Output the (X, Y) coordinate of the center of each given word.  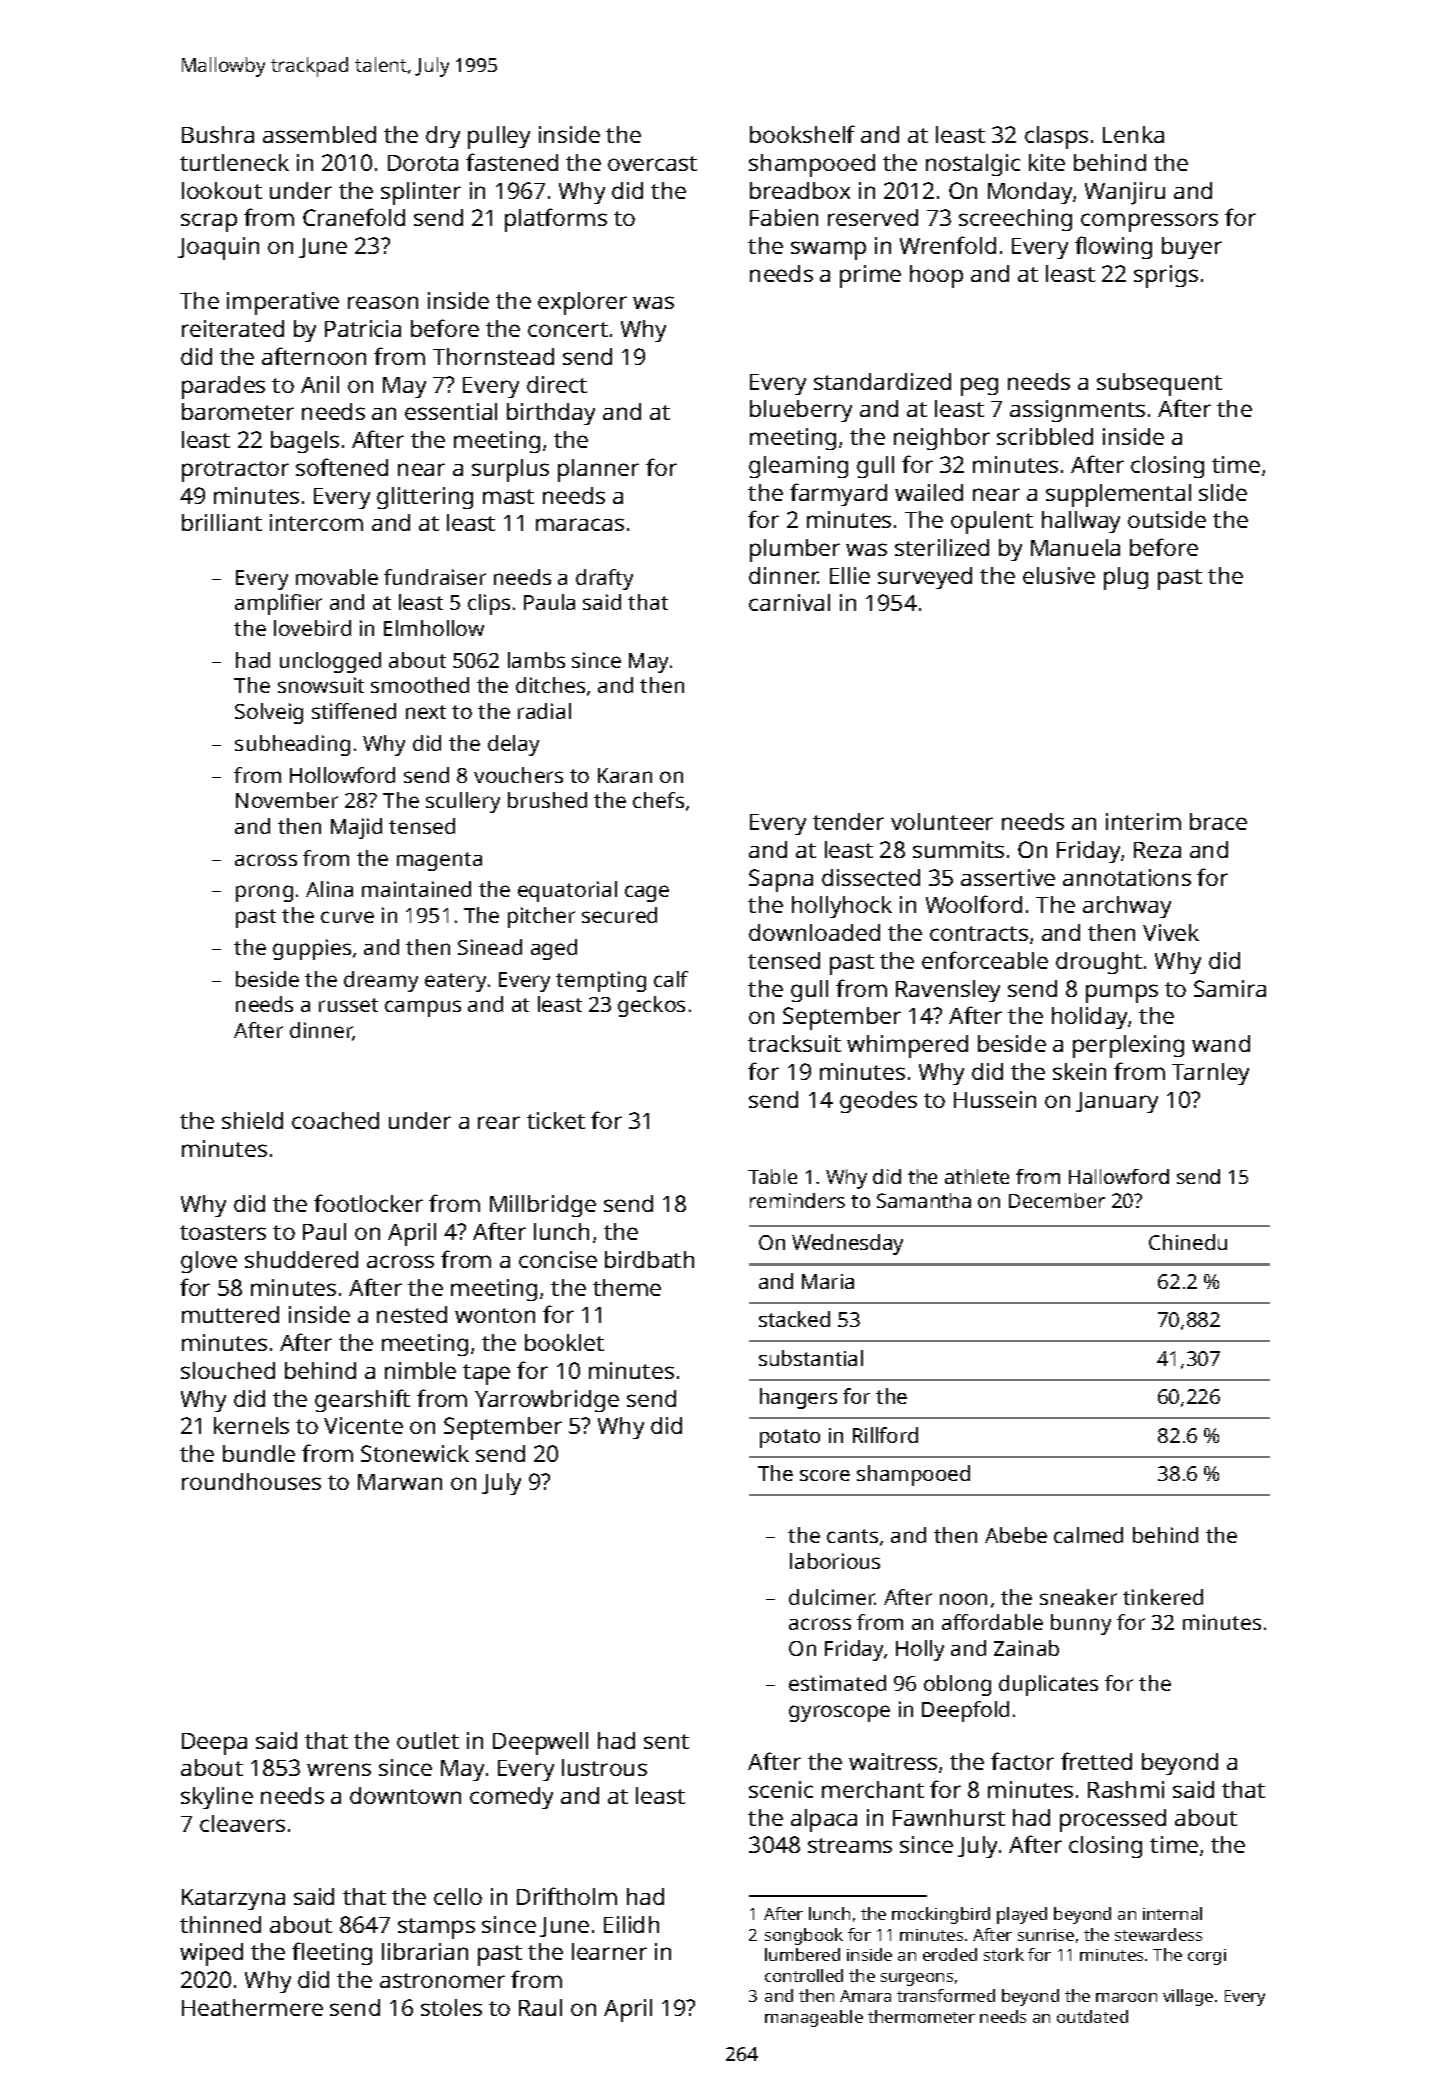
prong (264, 893)
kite (1047, 162)
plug (1126, 578)
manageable (814, 2018)
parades (223, 387)
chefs (658, 800)
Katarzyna (233, 1899)
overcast (652, 163)
